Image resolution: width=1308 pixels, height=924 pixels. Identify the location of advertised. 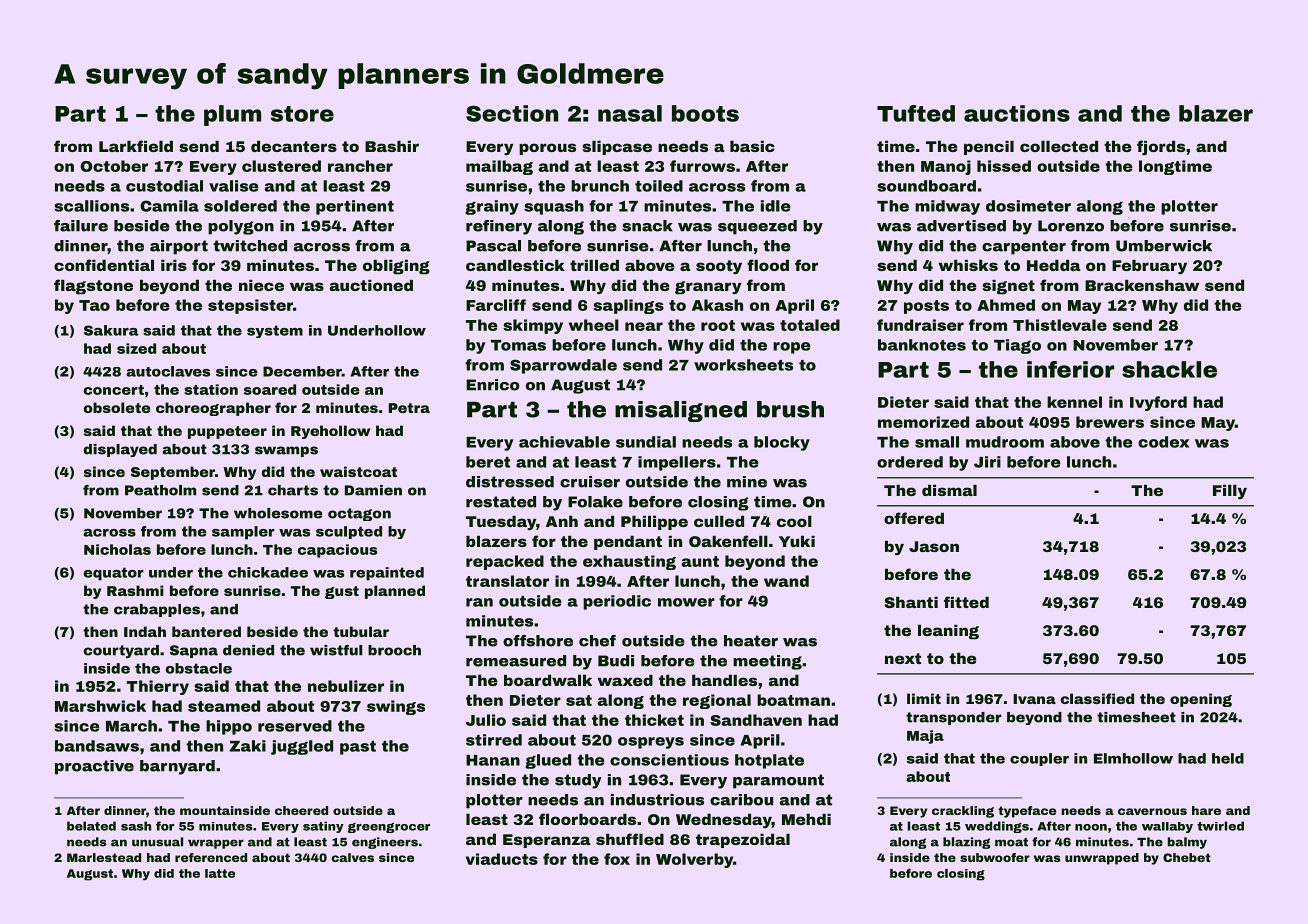
(961, 226).
